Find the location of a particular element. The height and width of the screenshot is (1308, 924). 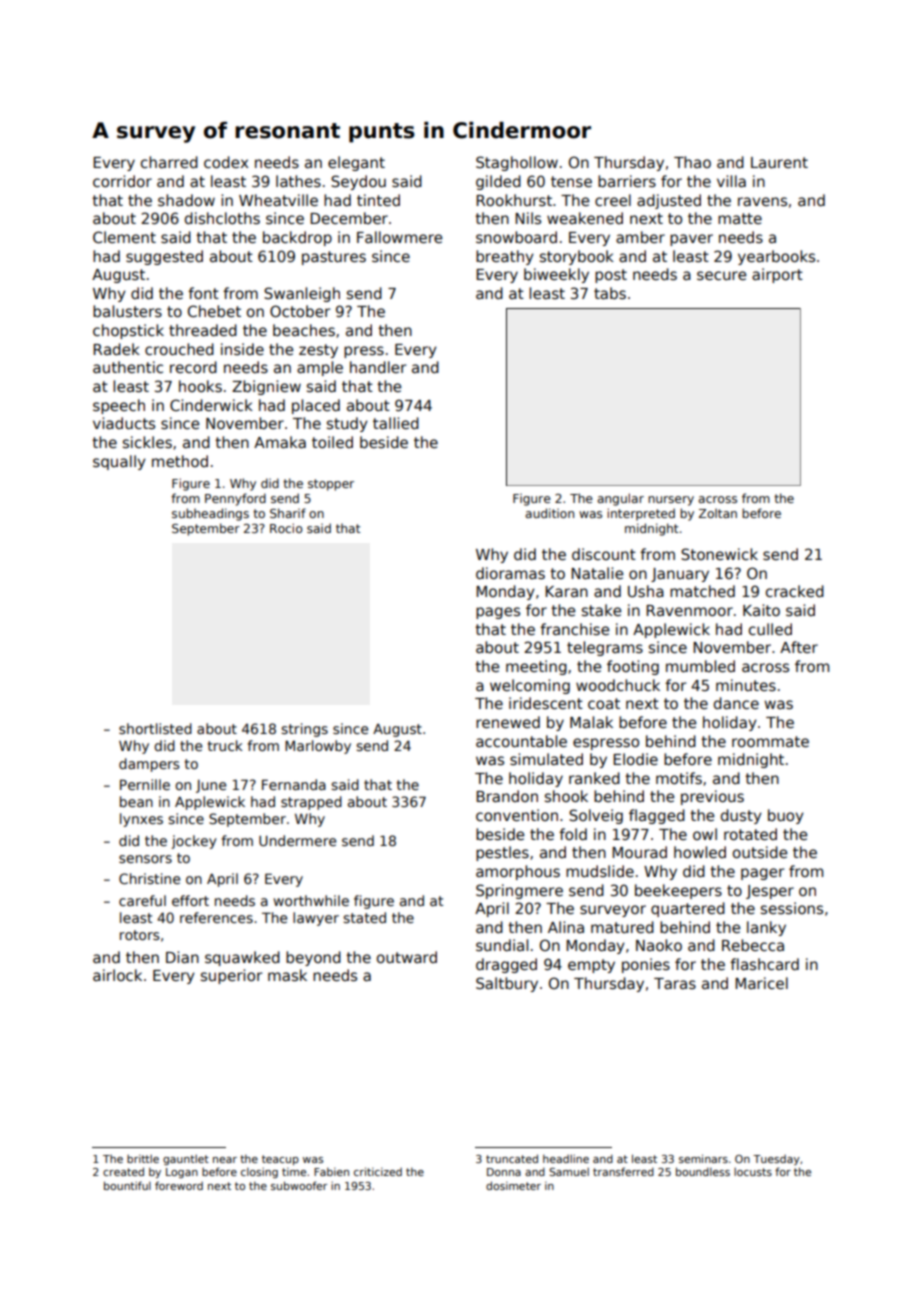

pages is located at coordinates (498, 613).
